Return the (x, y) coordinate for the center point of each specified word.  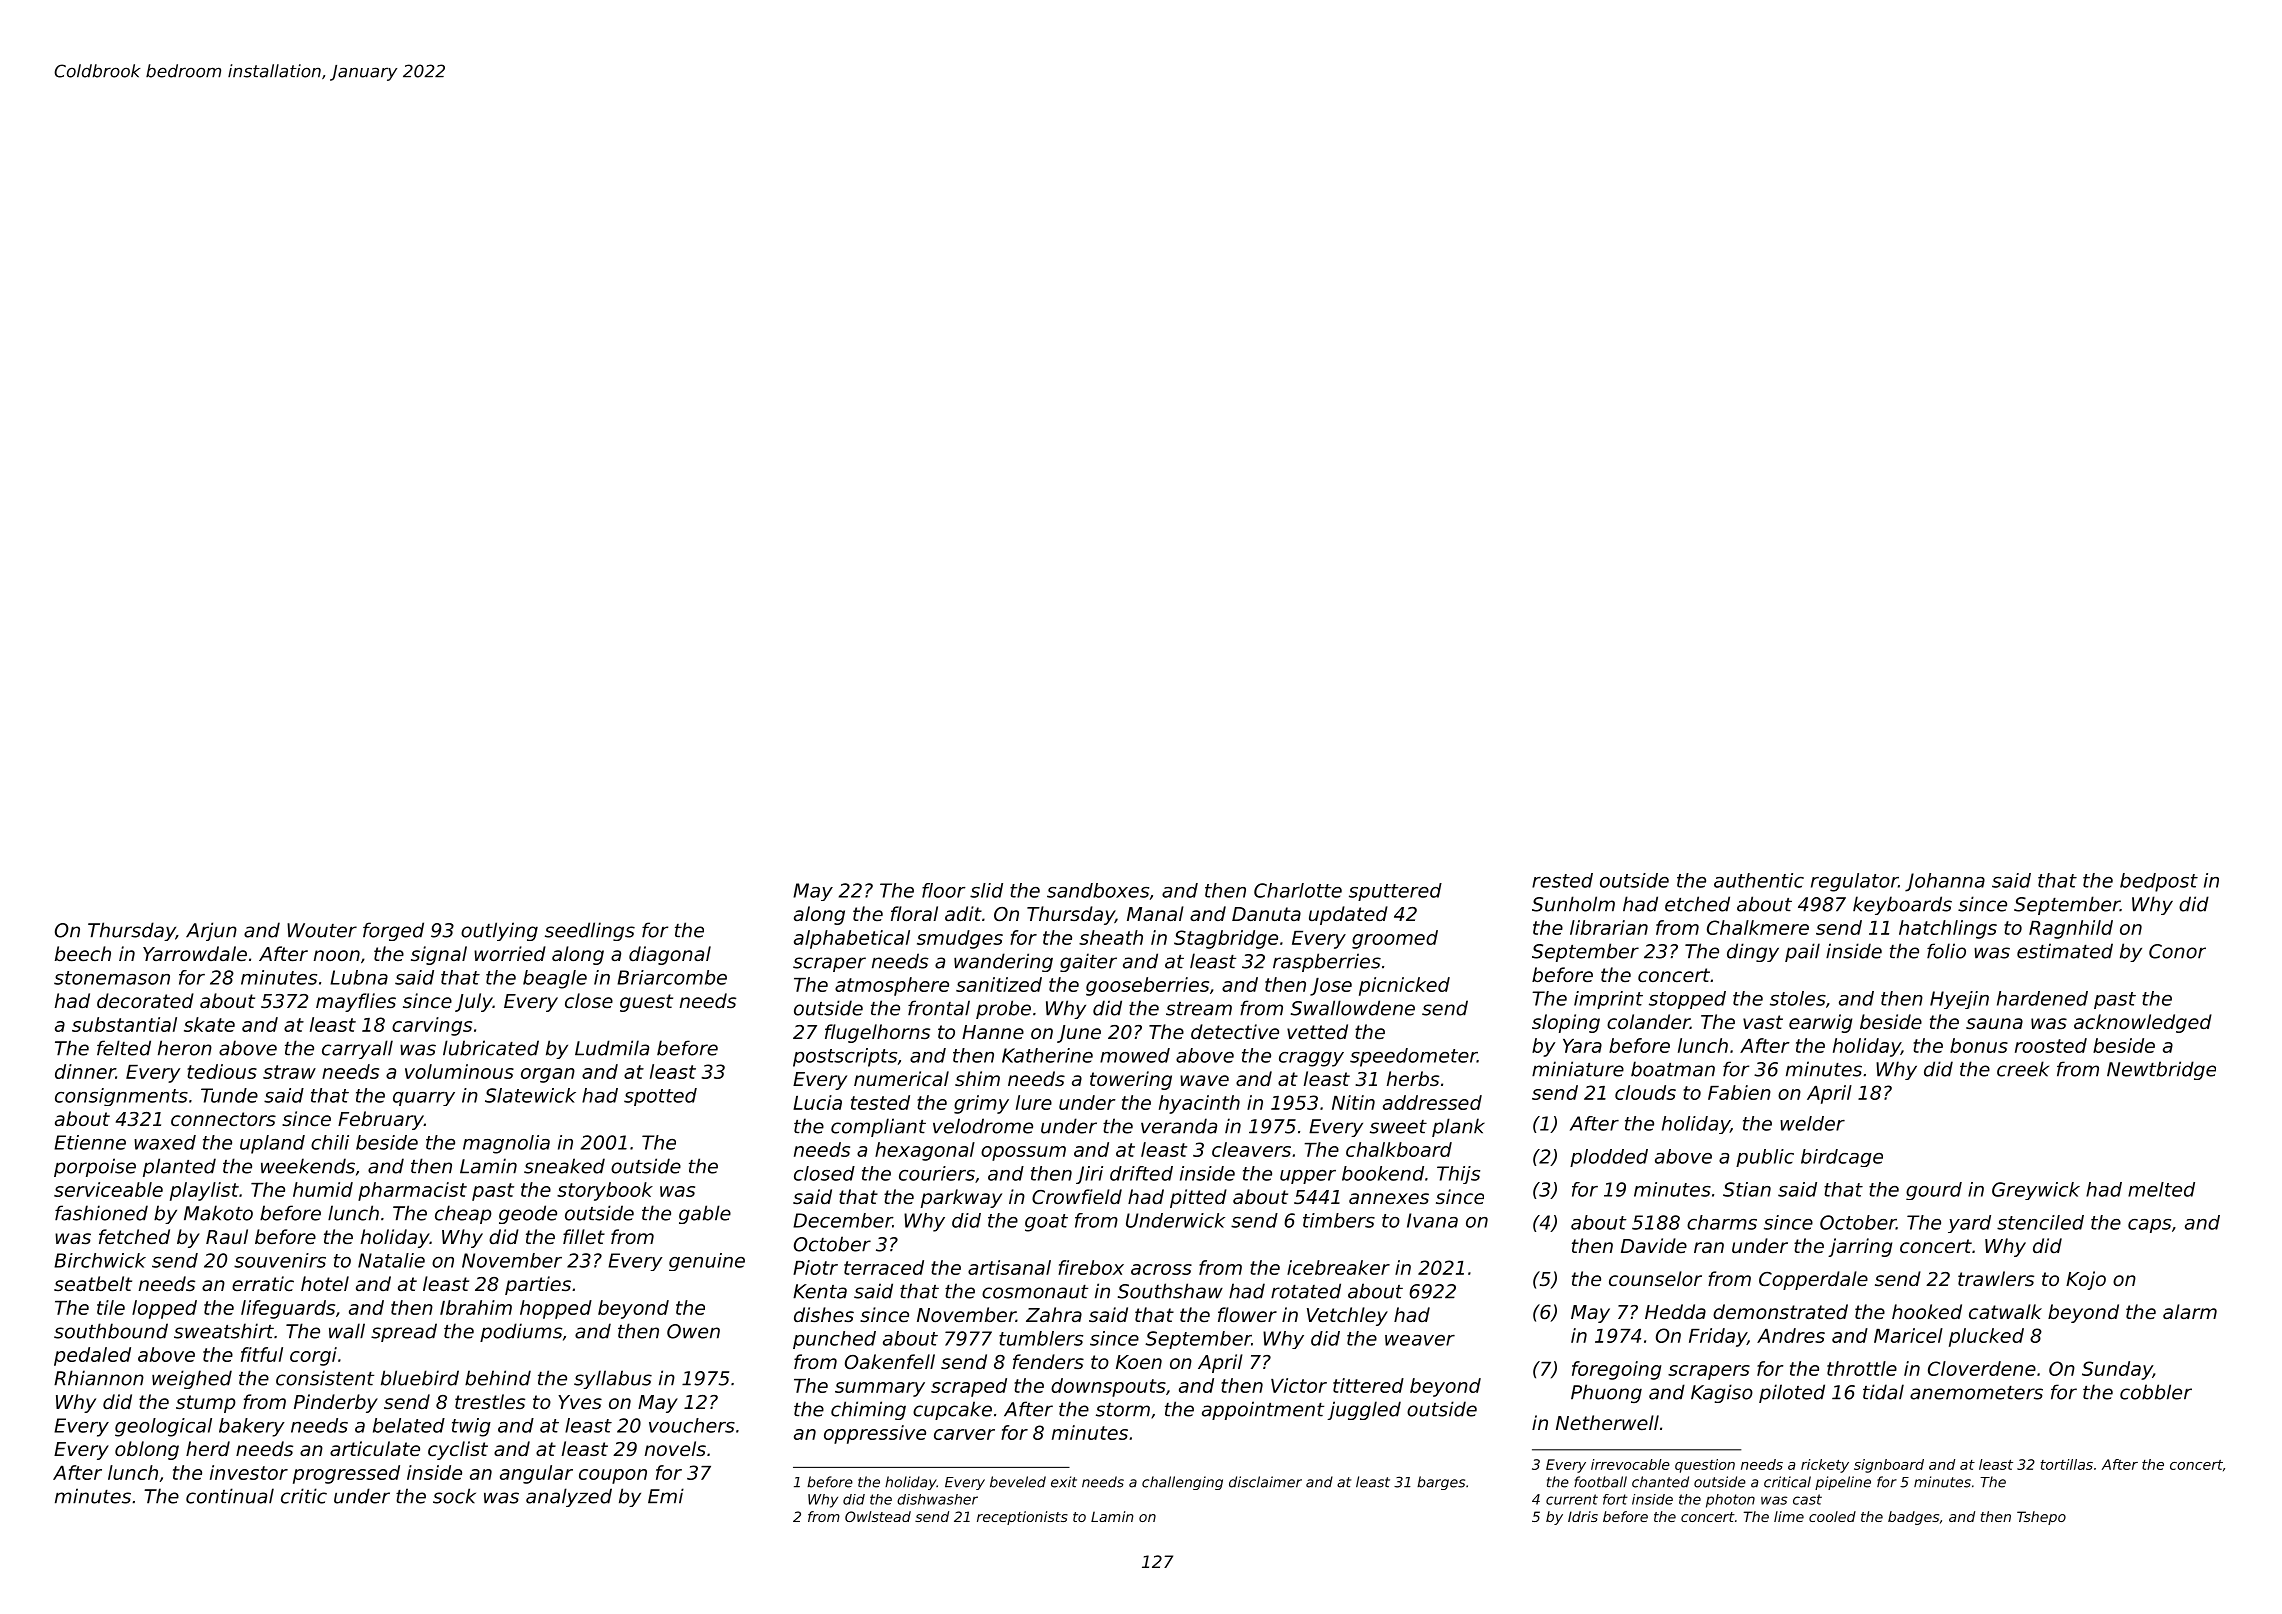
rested (1562, 880)
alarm (2190, 1311)
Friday (1718, 1337)
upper (1308, 1177)
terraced (884, 1267)
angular (536, 1474)
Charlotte (1298, 890)
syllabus (613, 1379)
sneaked (564, 1166)
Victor (1299, 1385)
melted (2161, 1189)
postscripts (845, 1057)
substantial (124, 1024)
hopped (556, 1309)
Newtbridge (2161, 1070)
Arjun (211, 931)
